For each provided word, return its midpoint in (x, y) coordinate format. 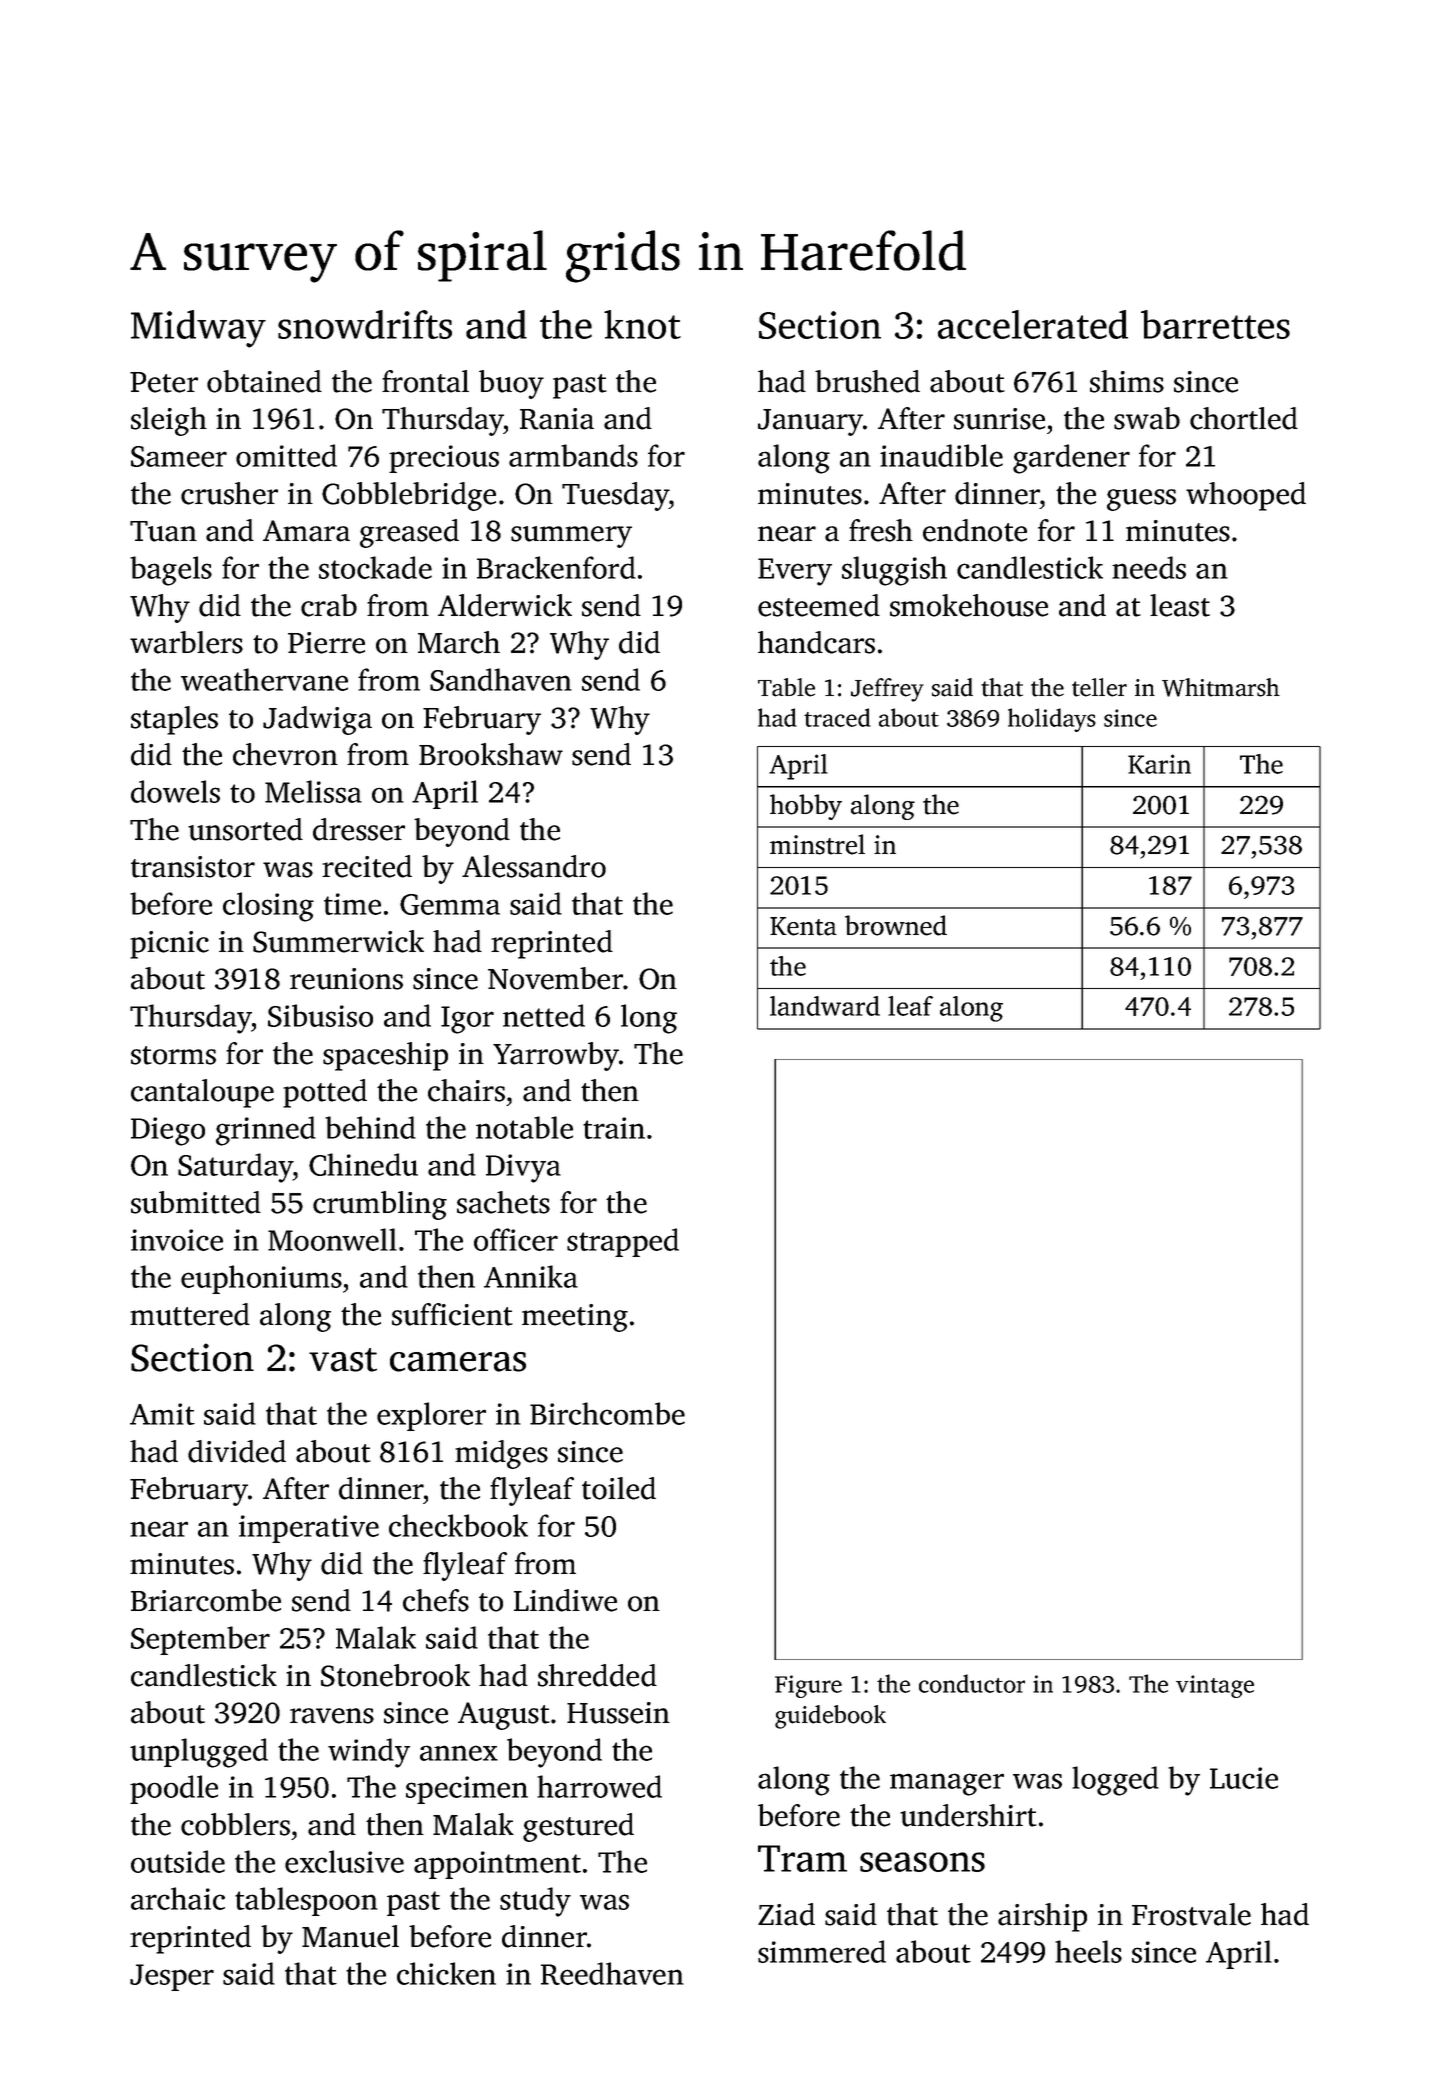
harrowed (599, 1786)
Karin (1159, 764)
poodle (174, 1789)
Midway (198, 329)
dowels (175, 791)
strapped (623, 1242)
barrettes (1215, 324)
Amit (162, 1414)
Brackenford (556, 567)
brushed (867, 381)
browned (896, 925)
